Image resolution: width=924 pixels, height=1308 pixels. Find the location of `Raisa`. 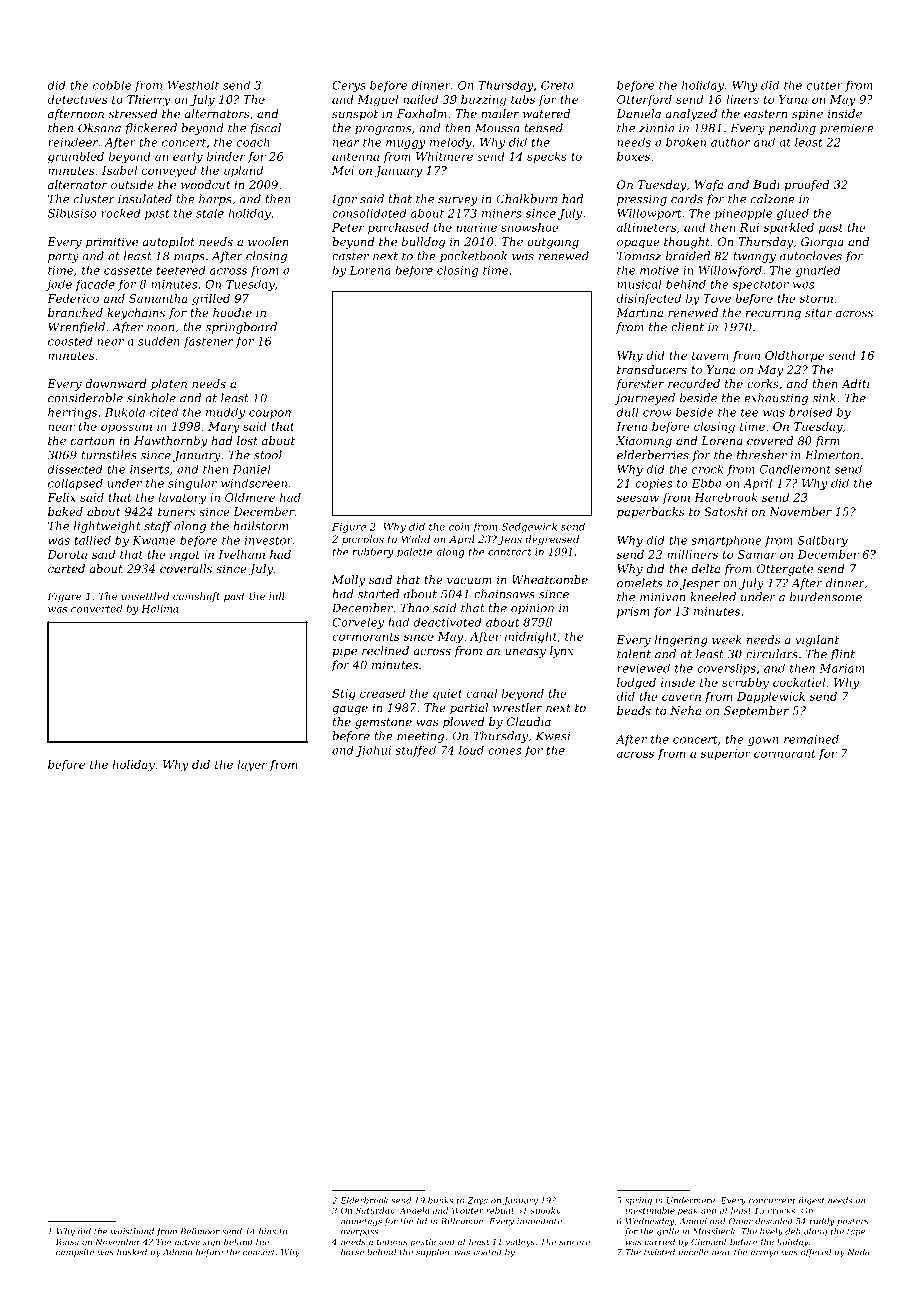

Raisa is located at coordinates (67, 1242).
